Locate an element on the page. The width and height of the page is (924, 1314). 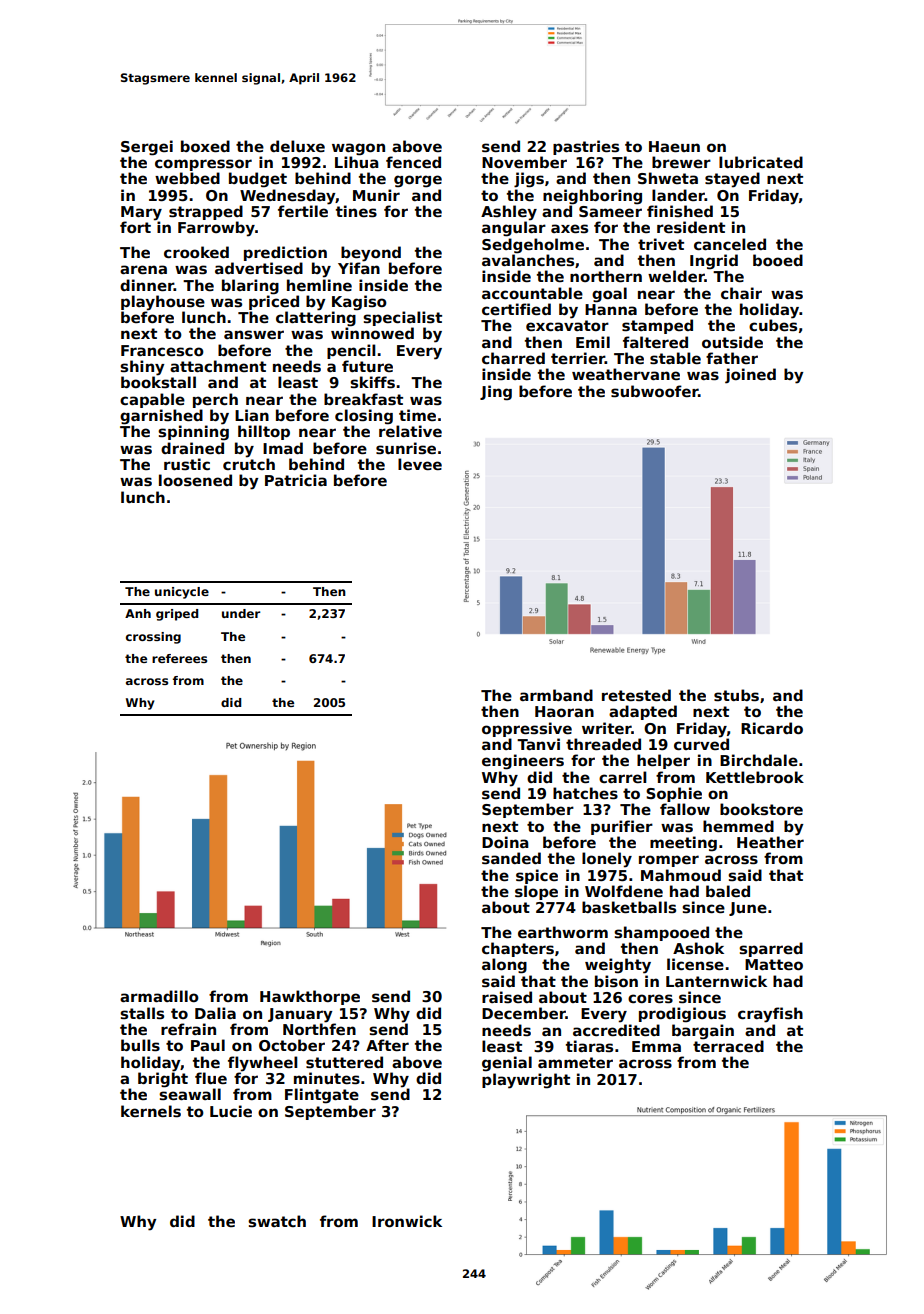
gorge is located at coordinates (418, 181).
